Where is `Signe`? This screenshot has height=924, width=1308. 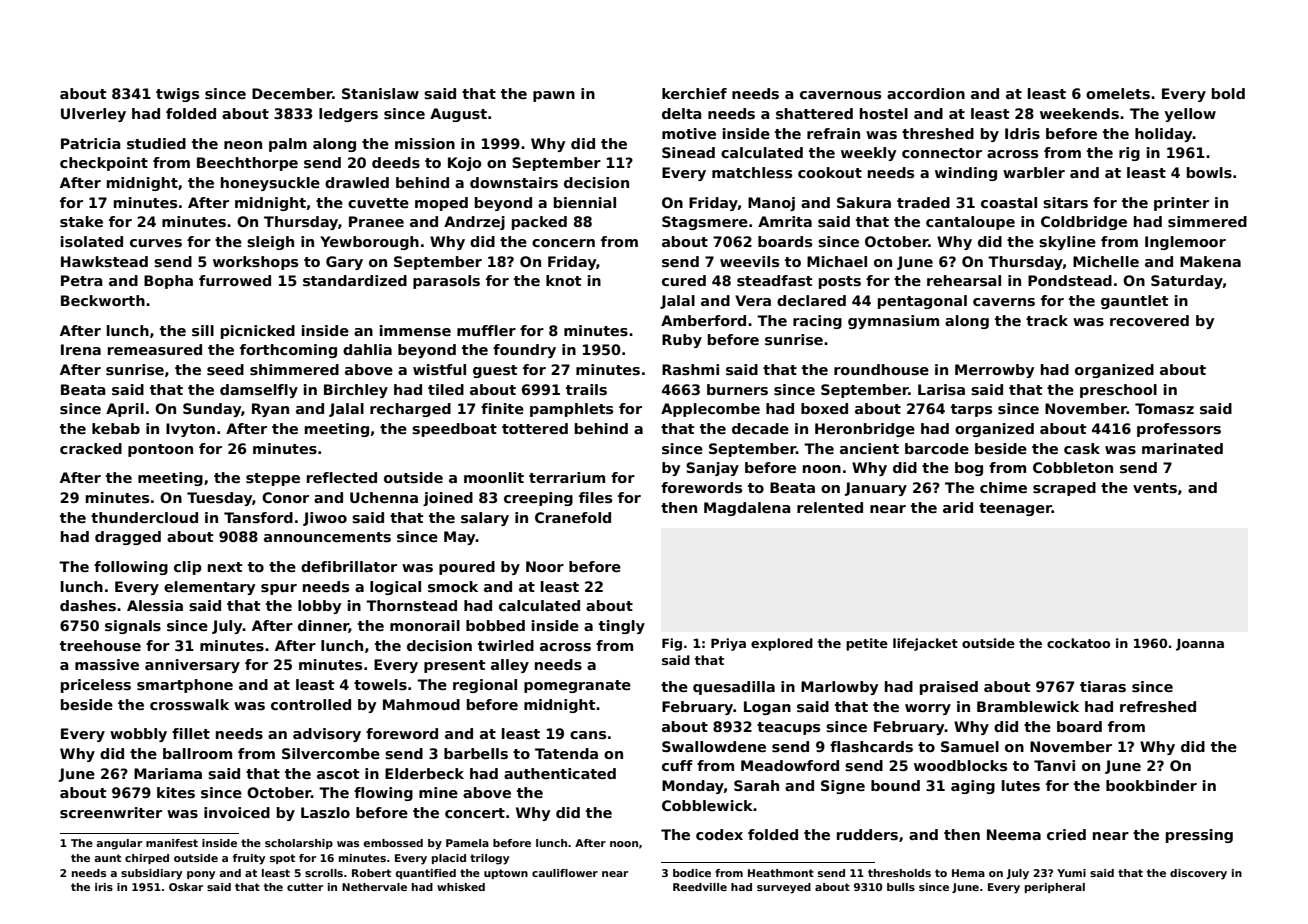 Signe is located at coordinates (843, 787).
